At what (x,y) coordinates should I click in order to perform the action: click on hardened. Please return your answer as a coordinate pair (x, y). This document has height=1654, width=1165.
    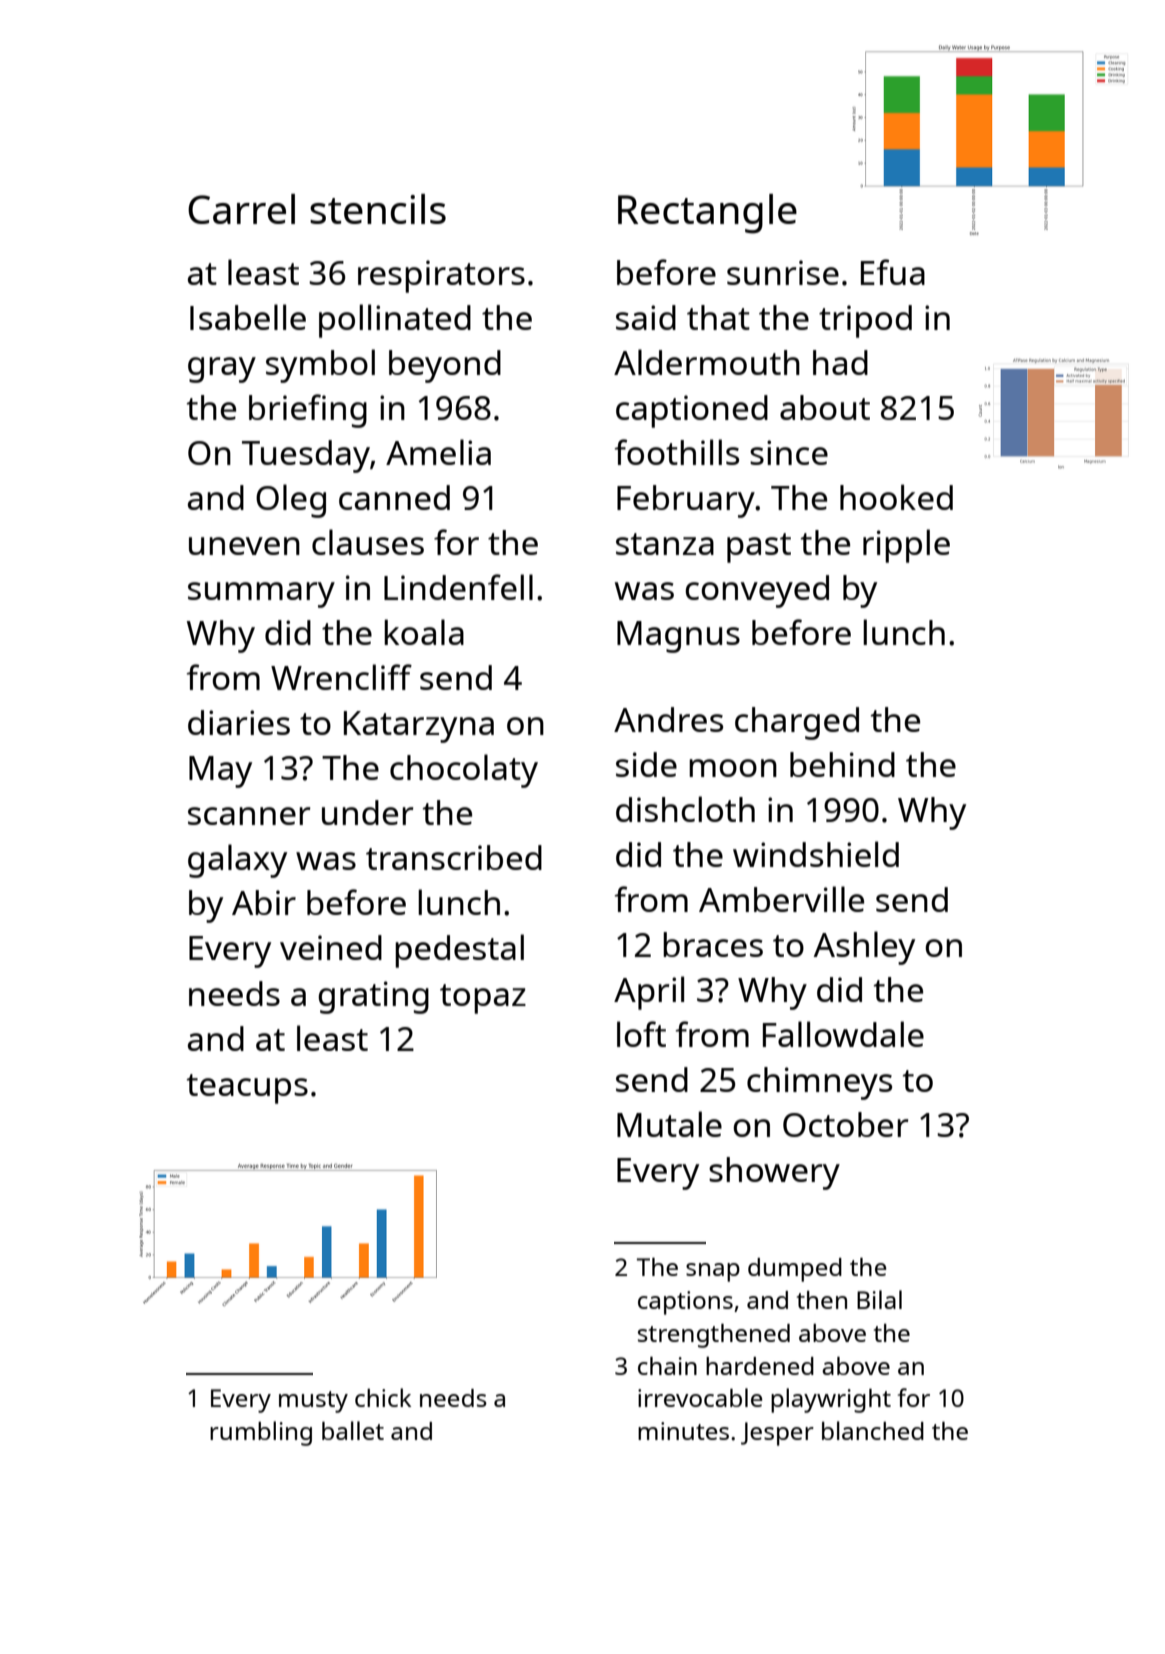
    Looking at the image, I should click on (760, 1366).
